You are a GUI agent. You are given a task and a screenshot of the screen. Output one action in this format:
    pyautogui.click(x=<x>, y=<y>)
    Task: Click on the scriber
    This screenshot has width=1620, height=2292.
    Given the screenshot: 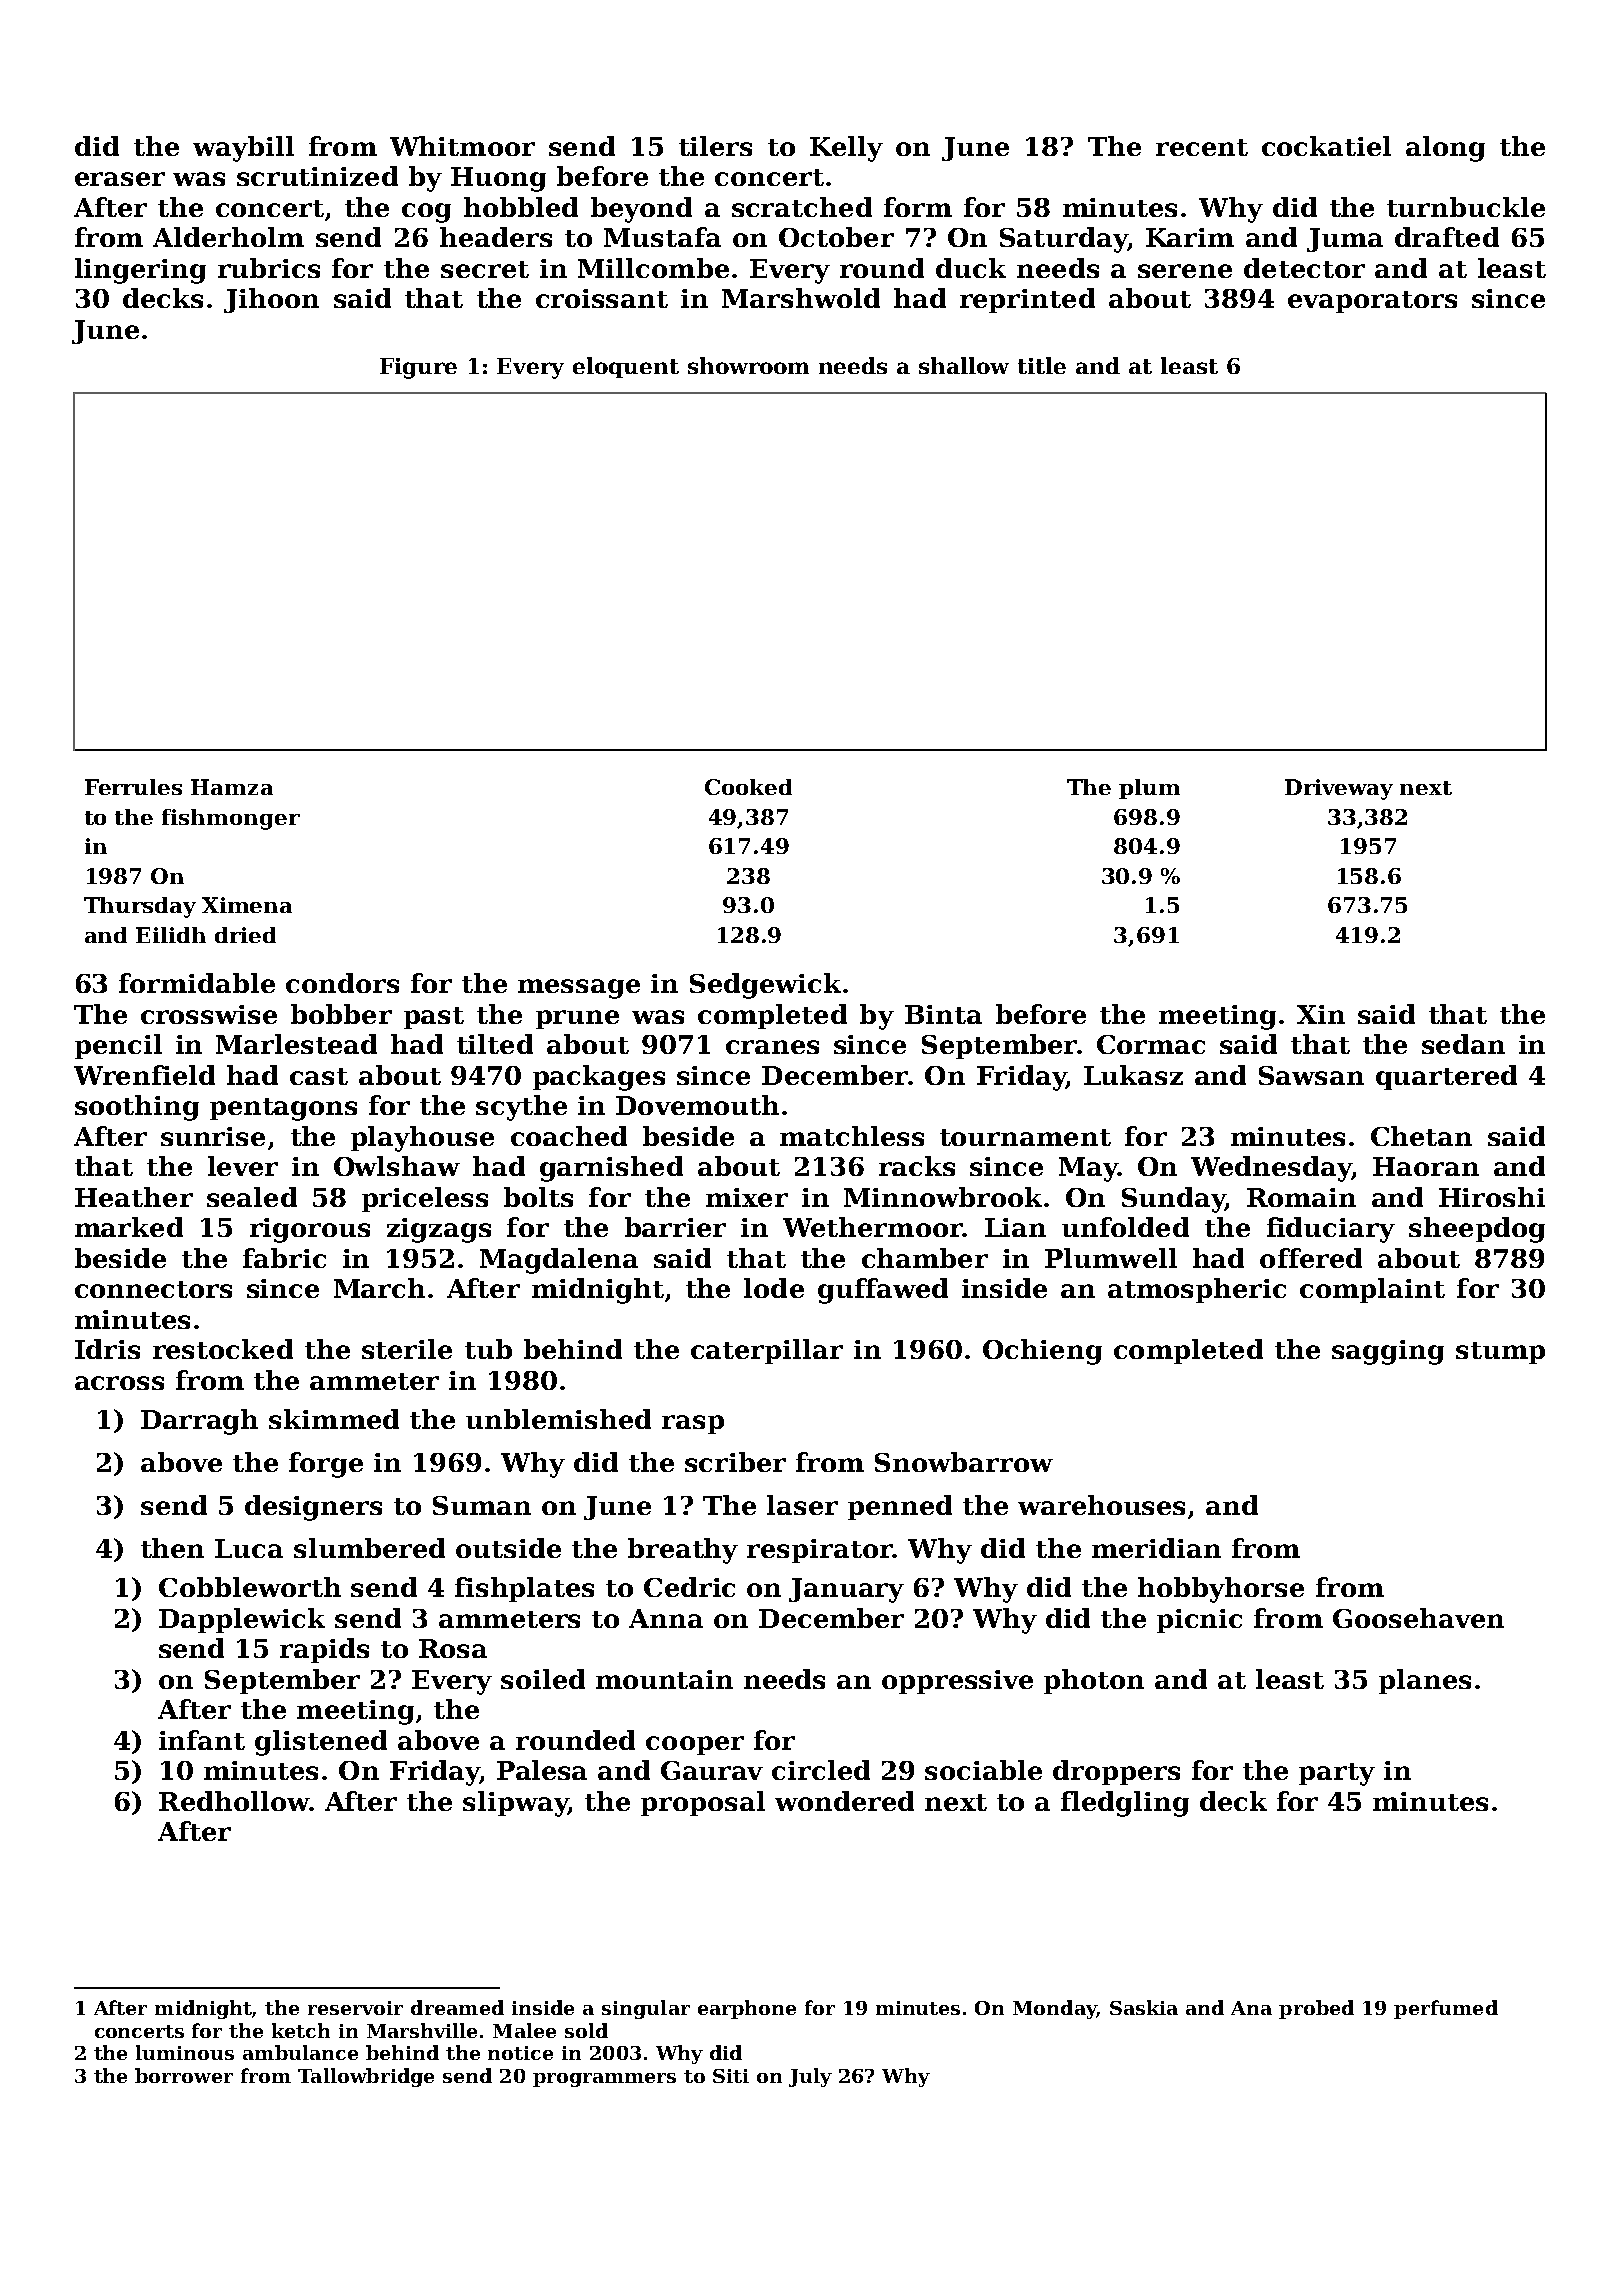 What is the action you would take?
    pyautogui.click(x=735, y=1462)
